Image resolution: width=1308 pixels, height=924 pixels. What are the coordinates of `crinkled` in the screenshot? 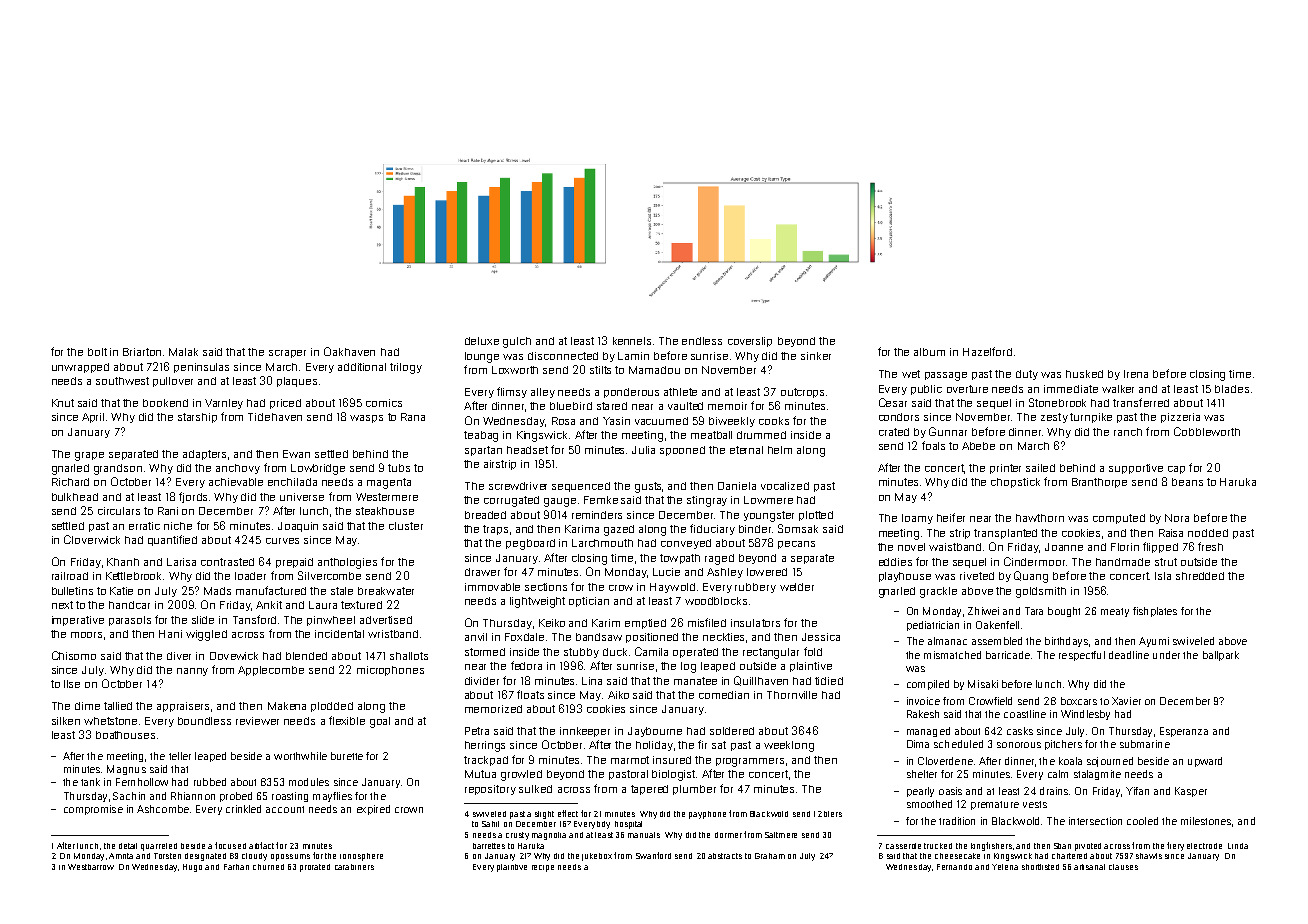 It's located at (243, 809).
